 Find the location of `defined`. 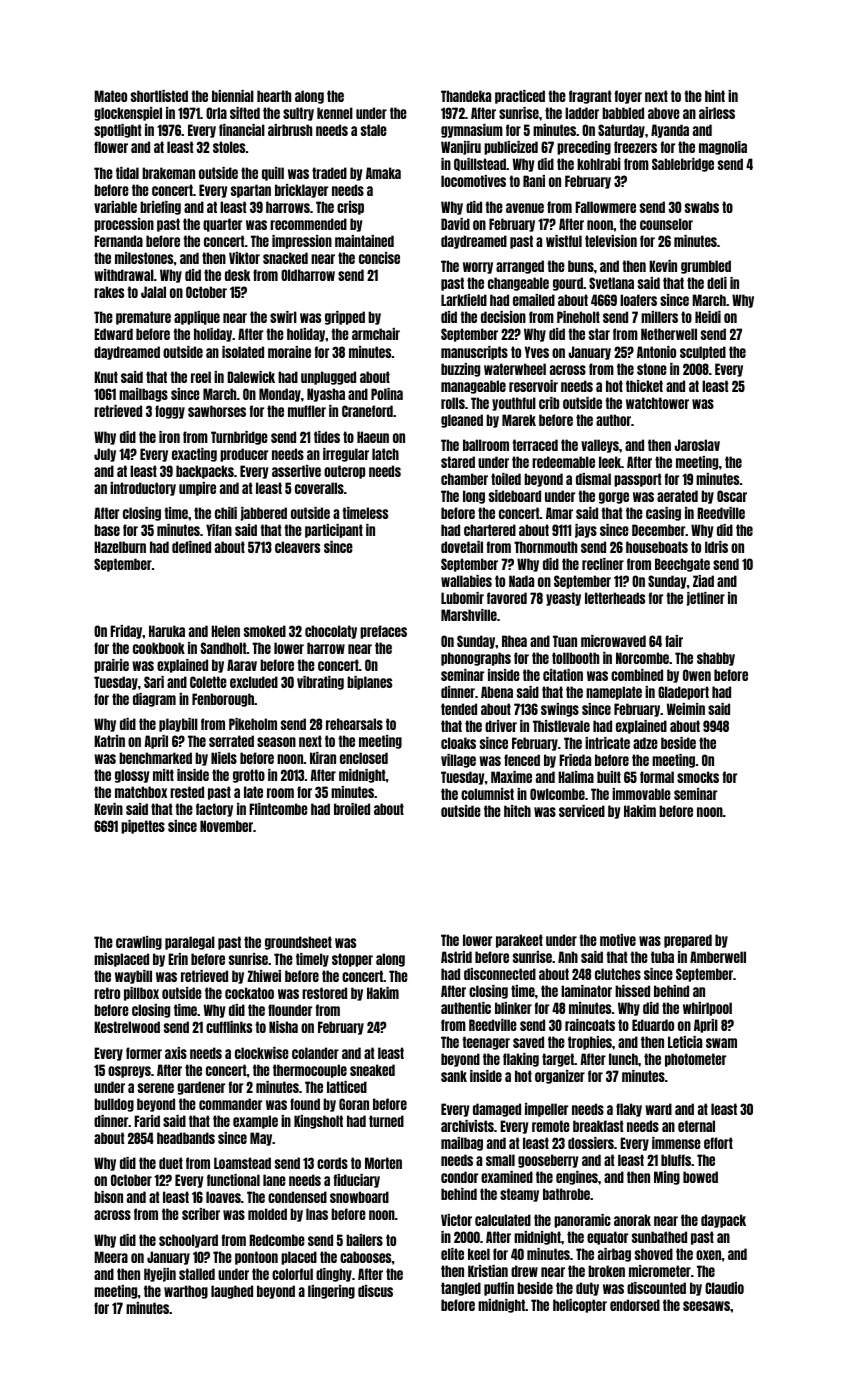

defined is located at coordinates (191, 547).
